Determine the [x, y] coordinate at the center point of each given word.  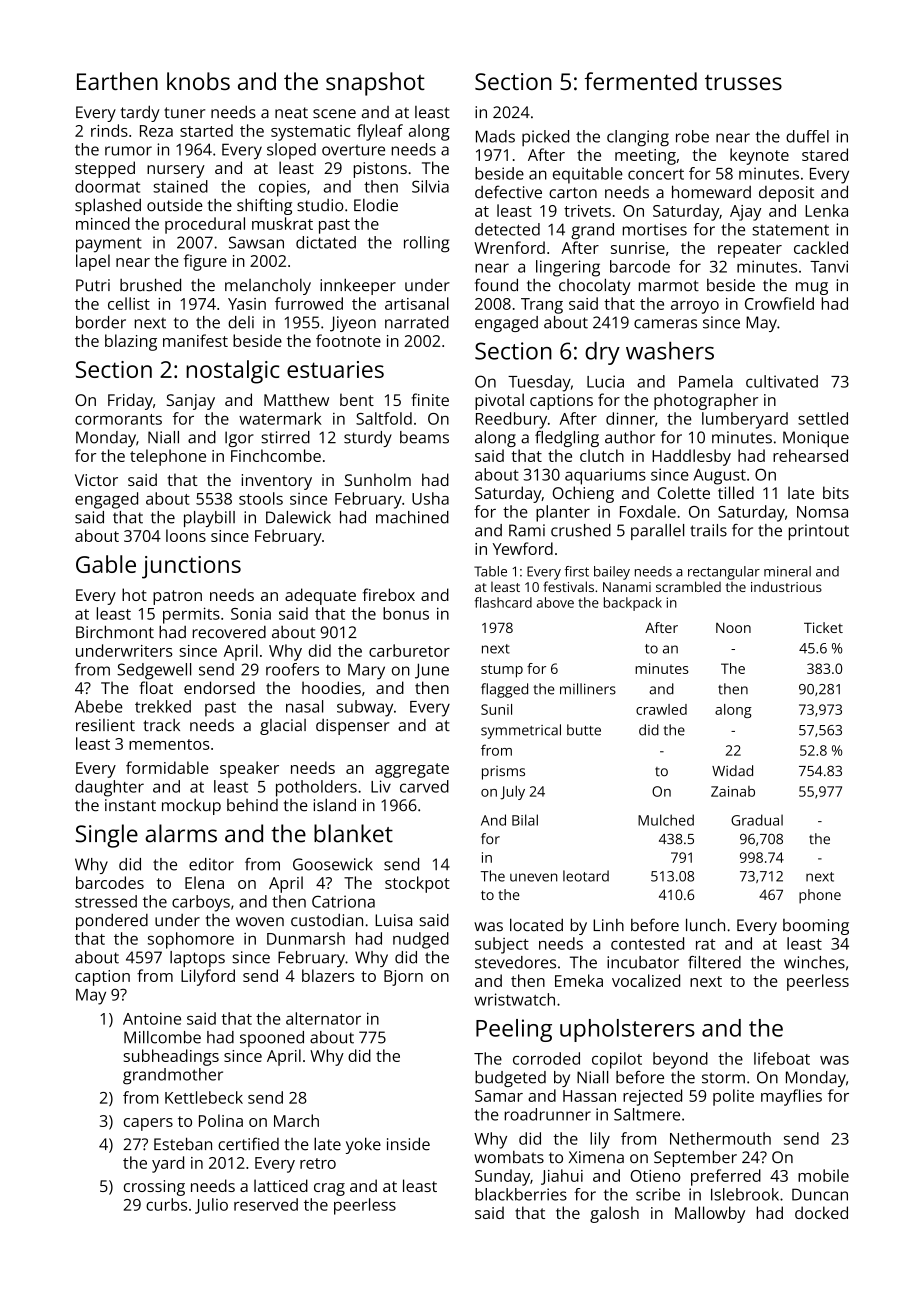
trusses [743, 82]
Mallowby [710, 1214]
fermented [640, 81]
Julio [211, 1206]
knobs [198, 81]
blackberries [521, 1194]
